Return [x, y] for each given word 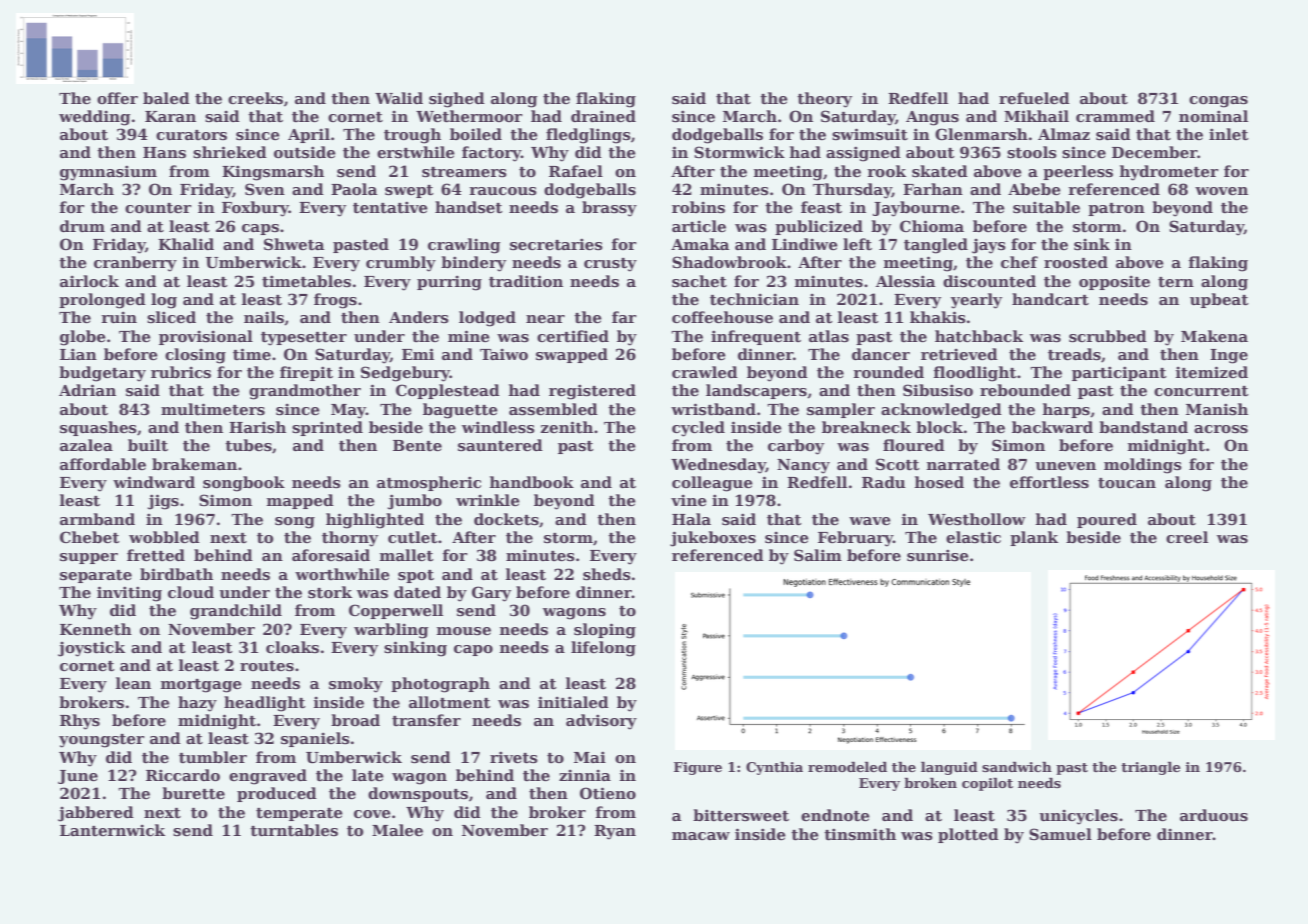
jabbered [96, 814]
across [1221, 429]
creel [1187, 537]
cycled [698, 429]
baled [166, 98]
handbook [532, 482]
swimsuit [870, 134]
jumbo [415, 502]
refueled [1034, 98]
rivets [514, 757]
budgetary [102, 374]
